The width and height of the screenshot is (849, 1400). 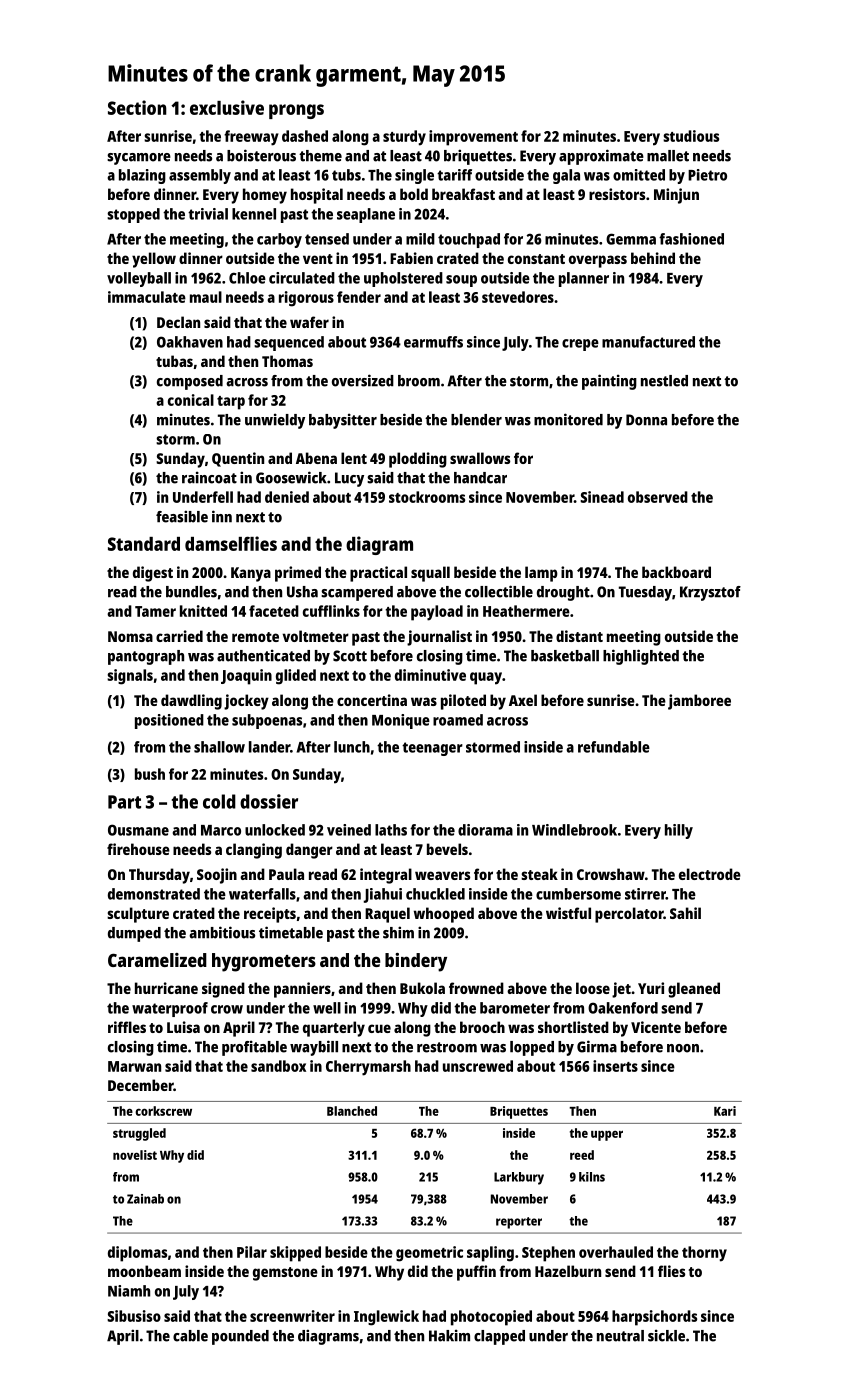 I want to click on Hakim, so click(x=449, y=1335).
